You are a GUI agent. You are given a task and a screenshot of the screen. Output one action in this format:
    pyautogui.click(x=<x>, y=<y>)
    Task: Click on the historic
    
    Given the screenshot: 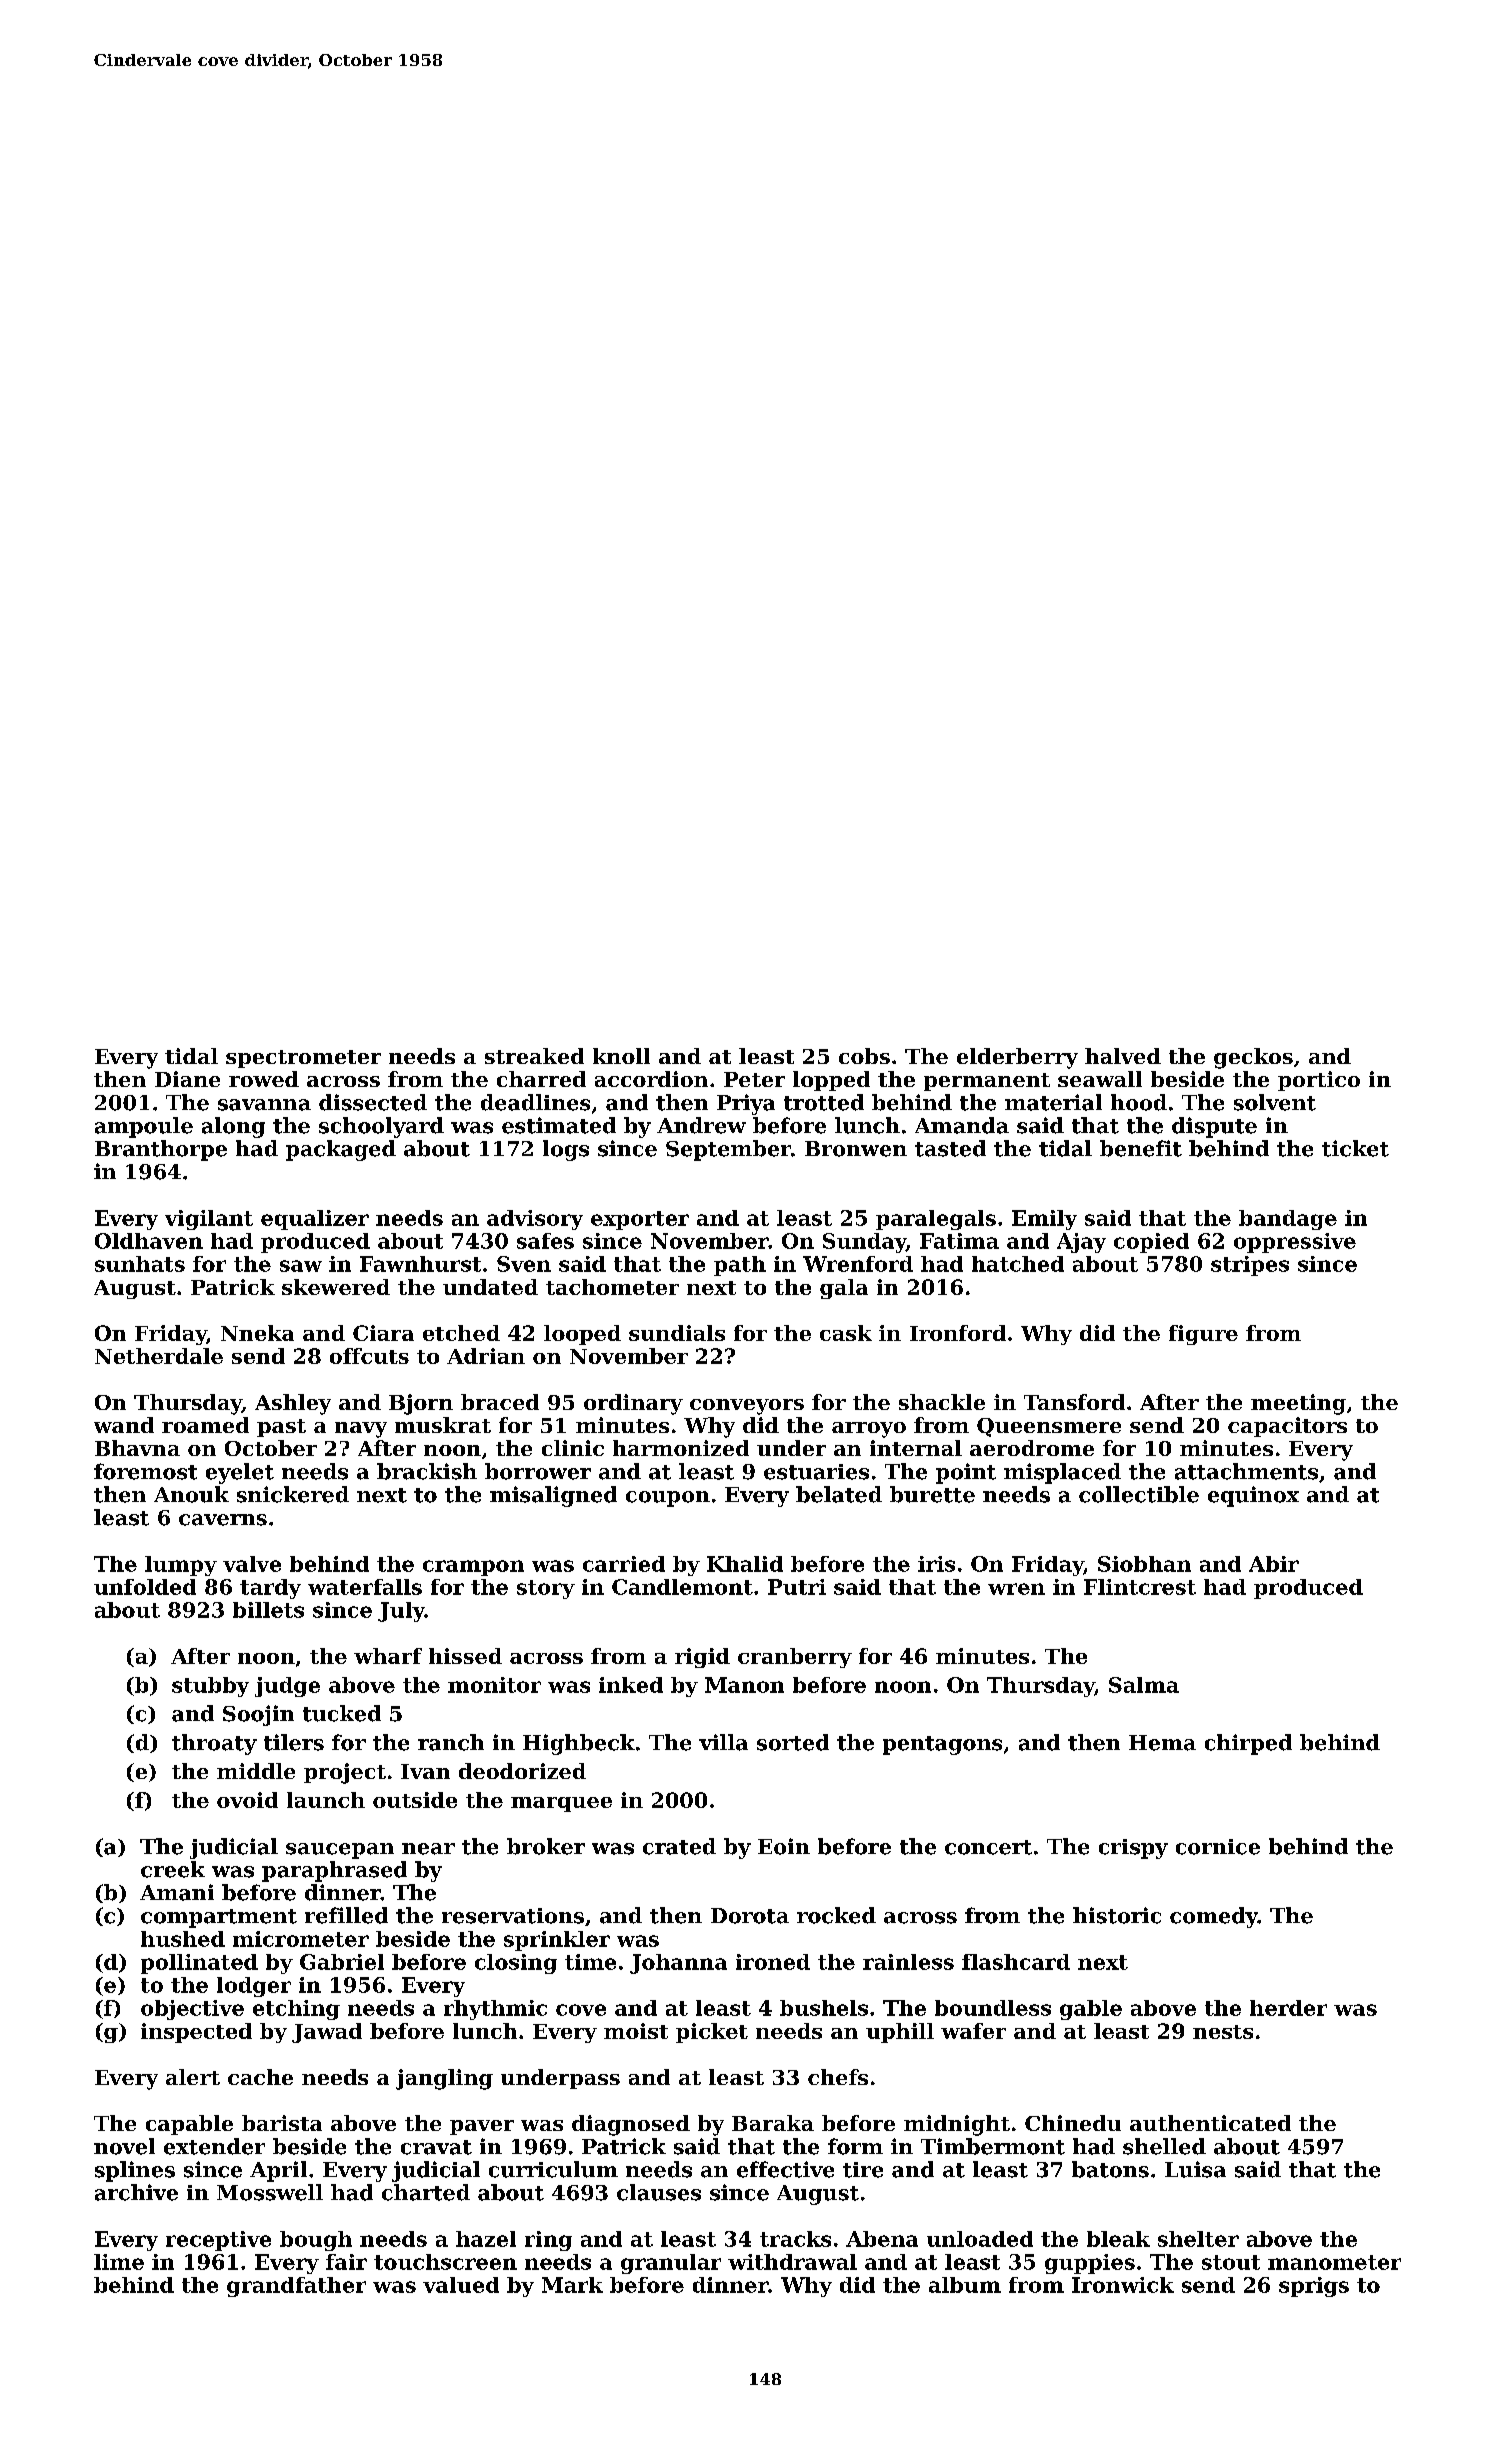 What is the action you would take?
    pyautogui.click(x=1117, y=1915)
